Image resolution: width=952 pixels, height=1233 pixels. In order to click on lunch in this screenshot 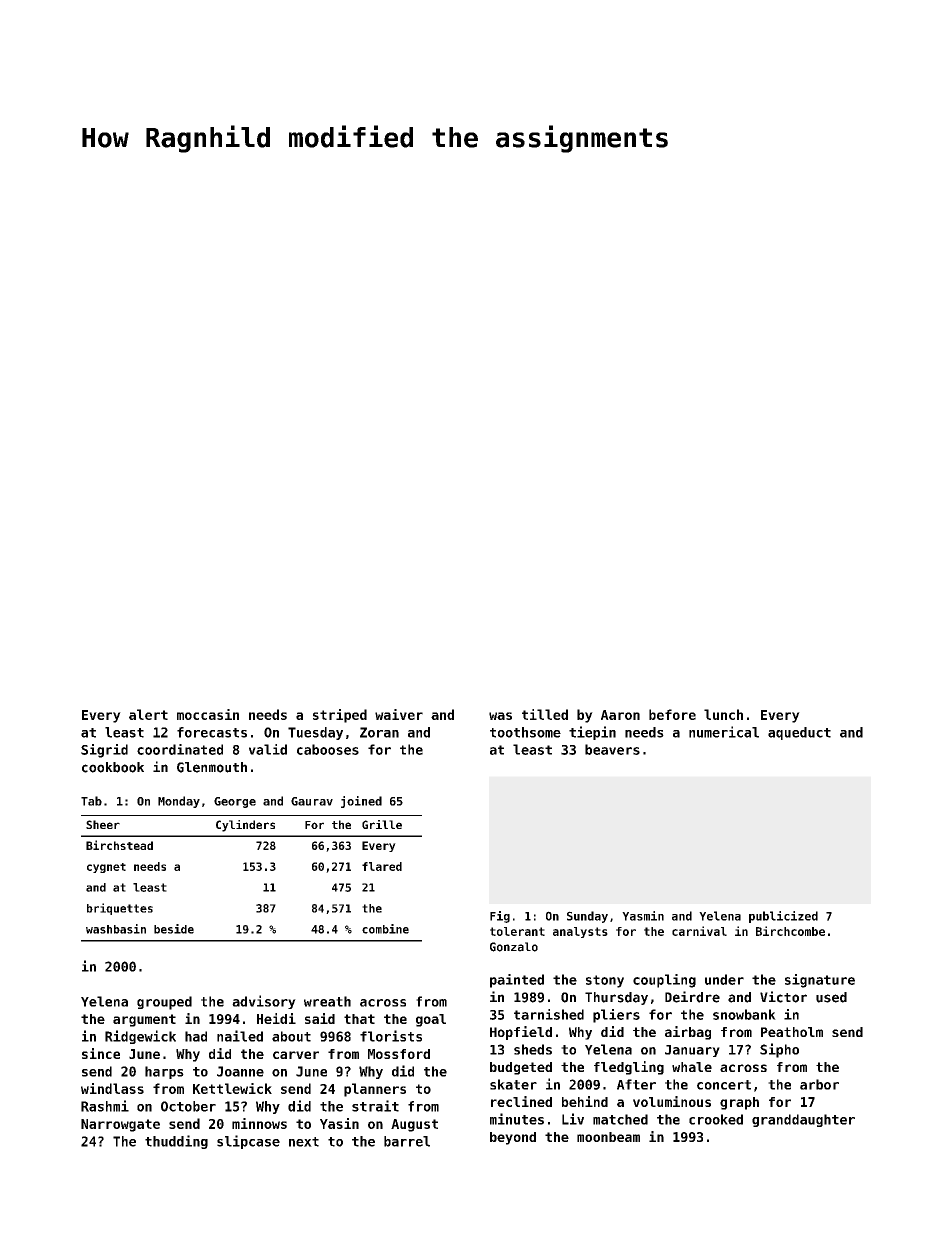, I will do `click(723, 714)`.
